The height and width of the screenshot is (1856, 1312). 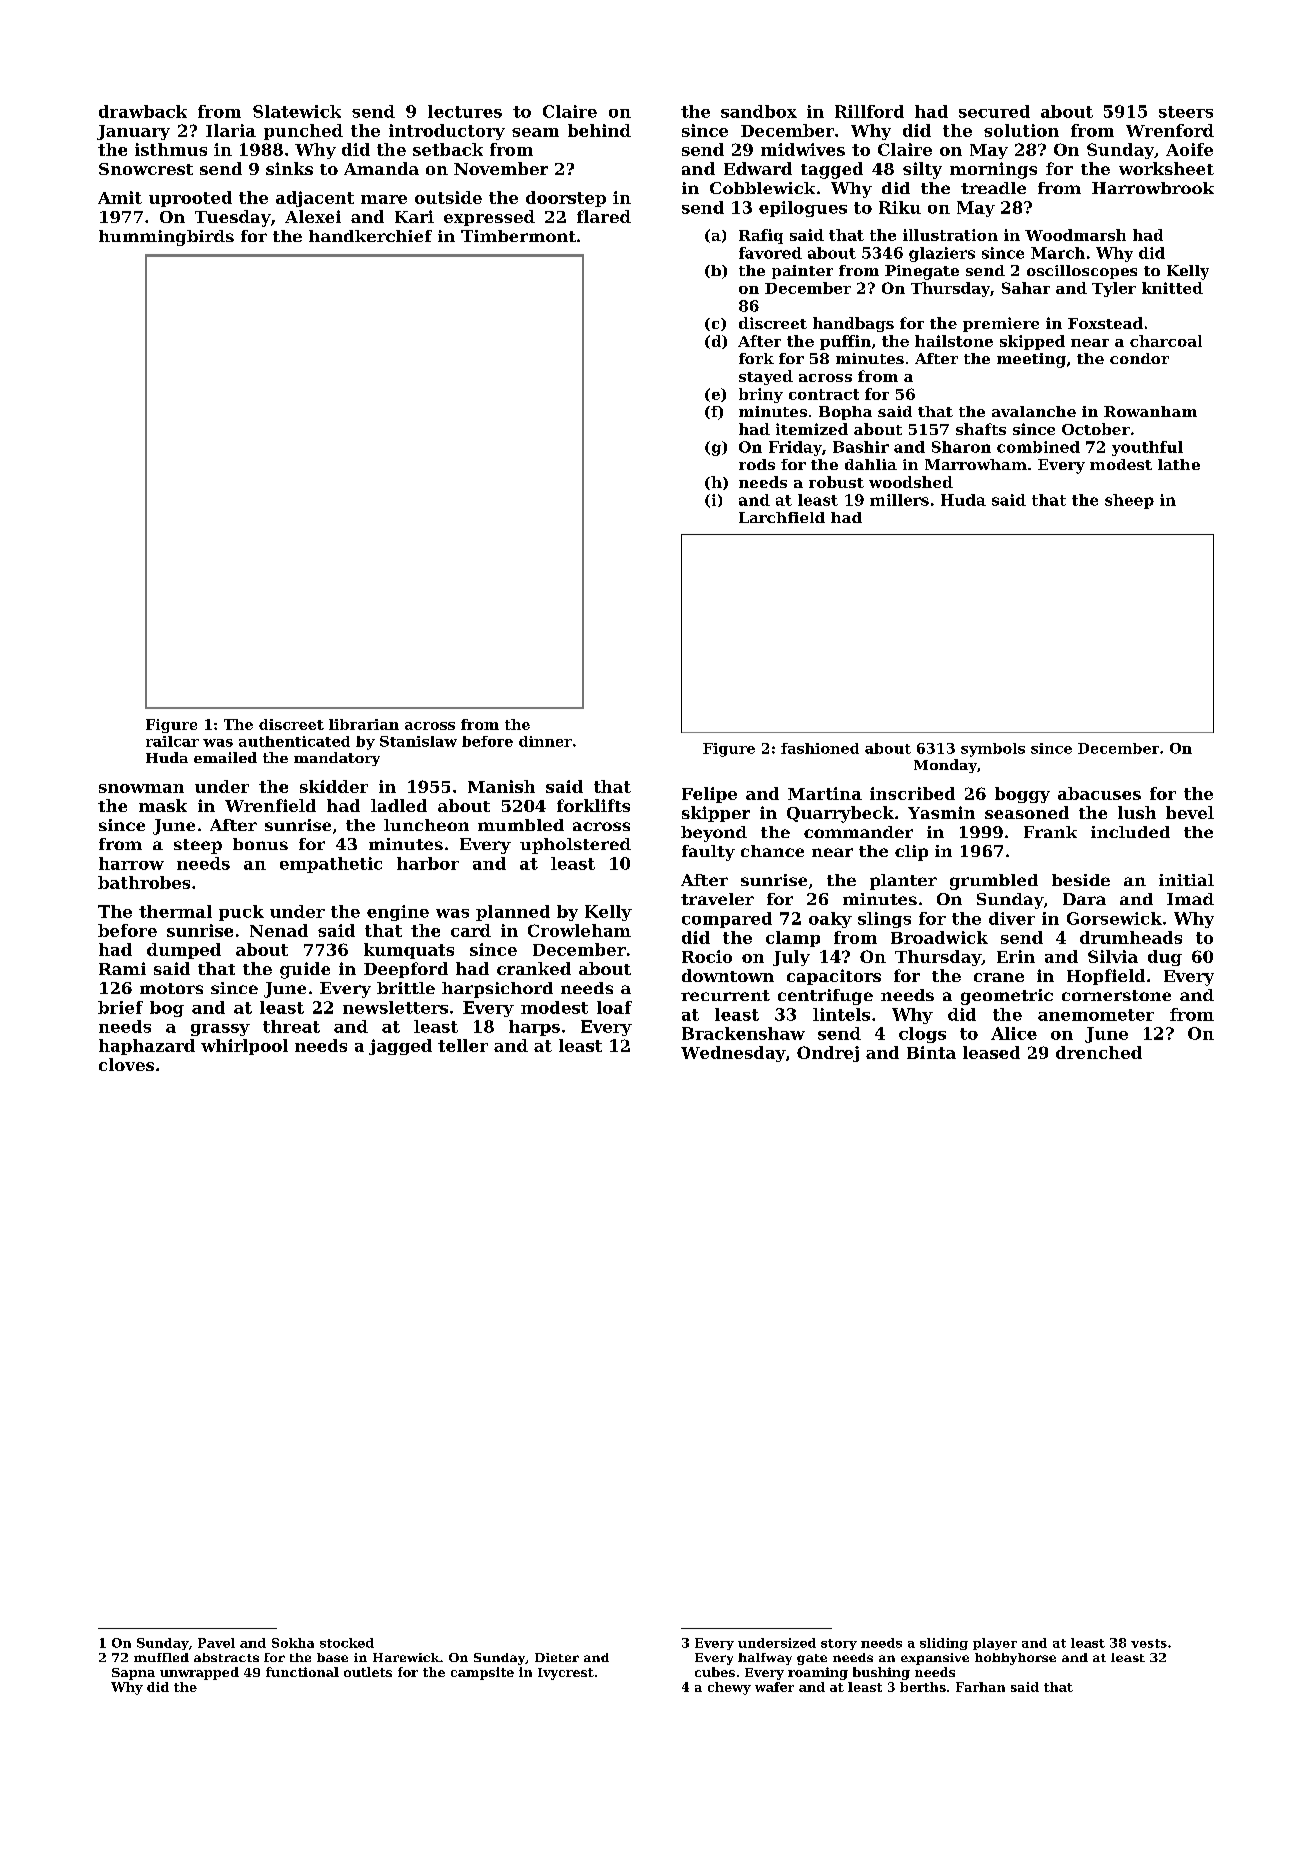 I want to click on vests, so click(x=1149, y=1643).
